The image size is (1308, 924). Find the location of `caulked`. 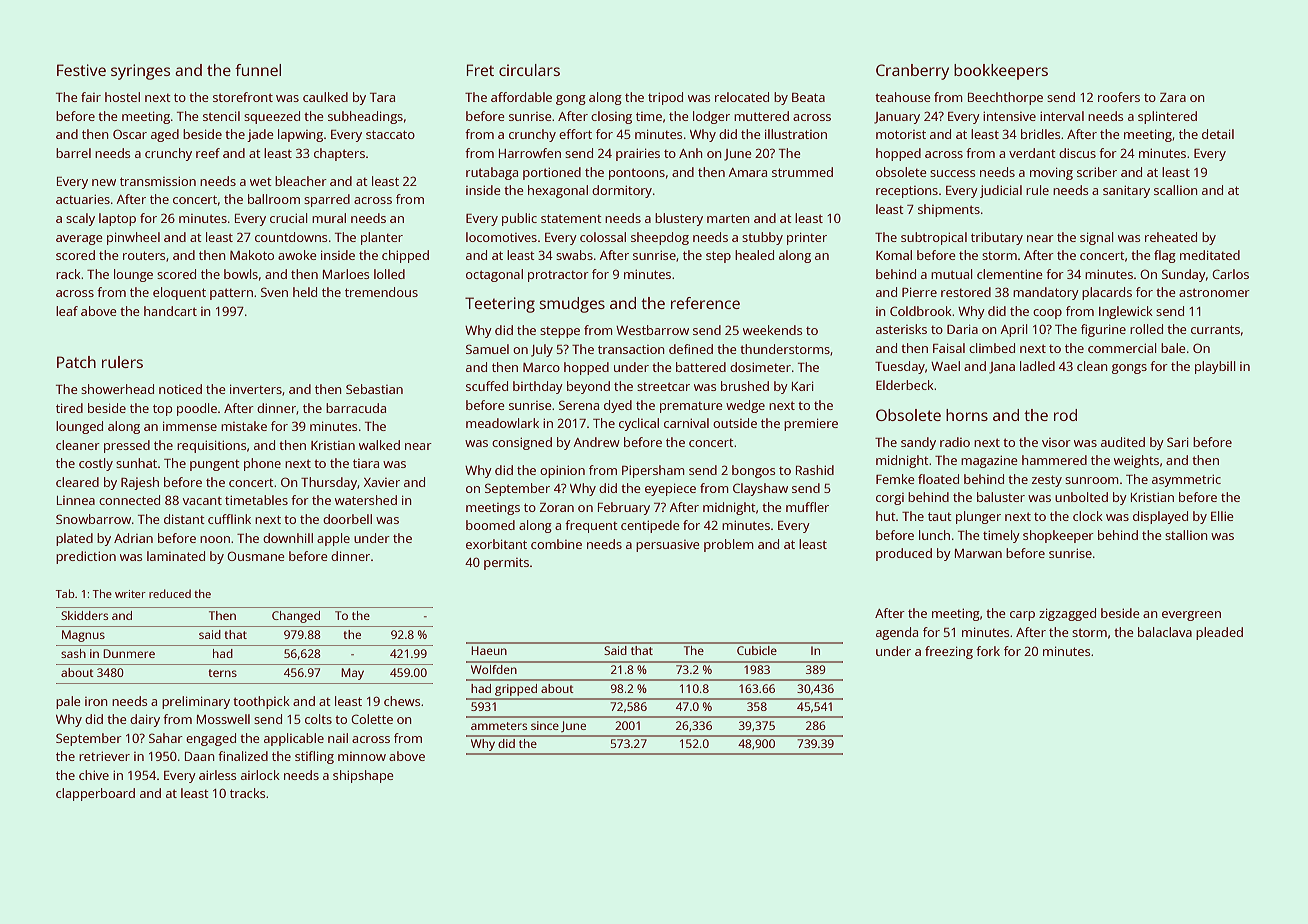

caulked is located at coordinates (325, 97).
